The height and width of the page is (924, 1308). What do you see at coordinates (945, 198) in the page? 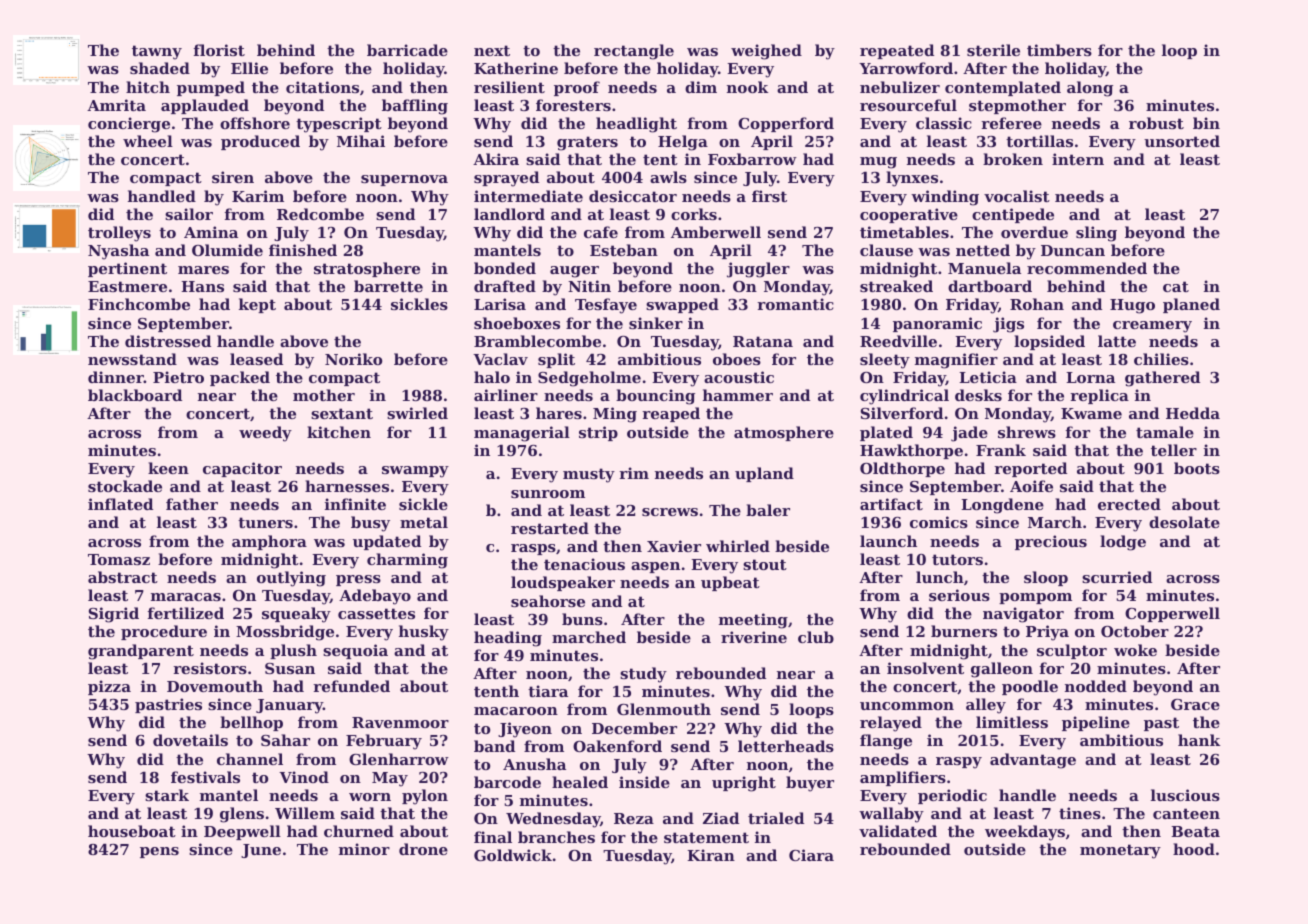
I see `winding` at bounding box center [945, 198].
